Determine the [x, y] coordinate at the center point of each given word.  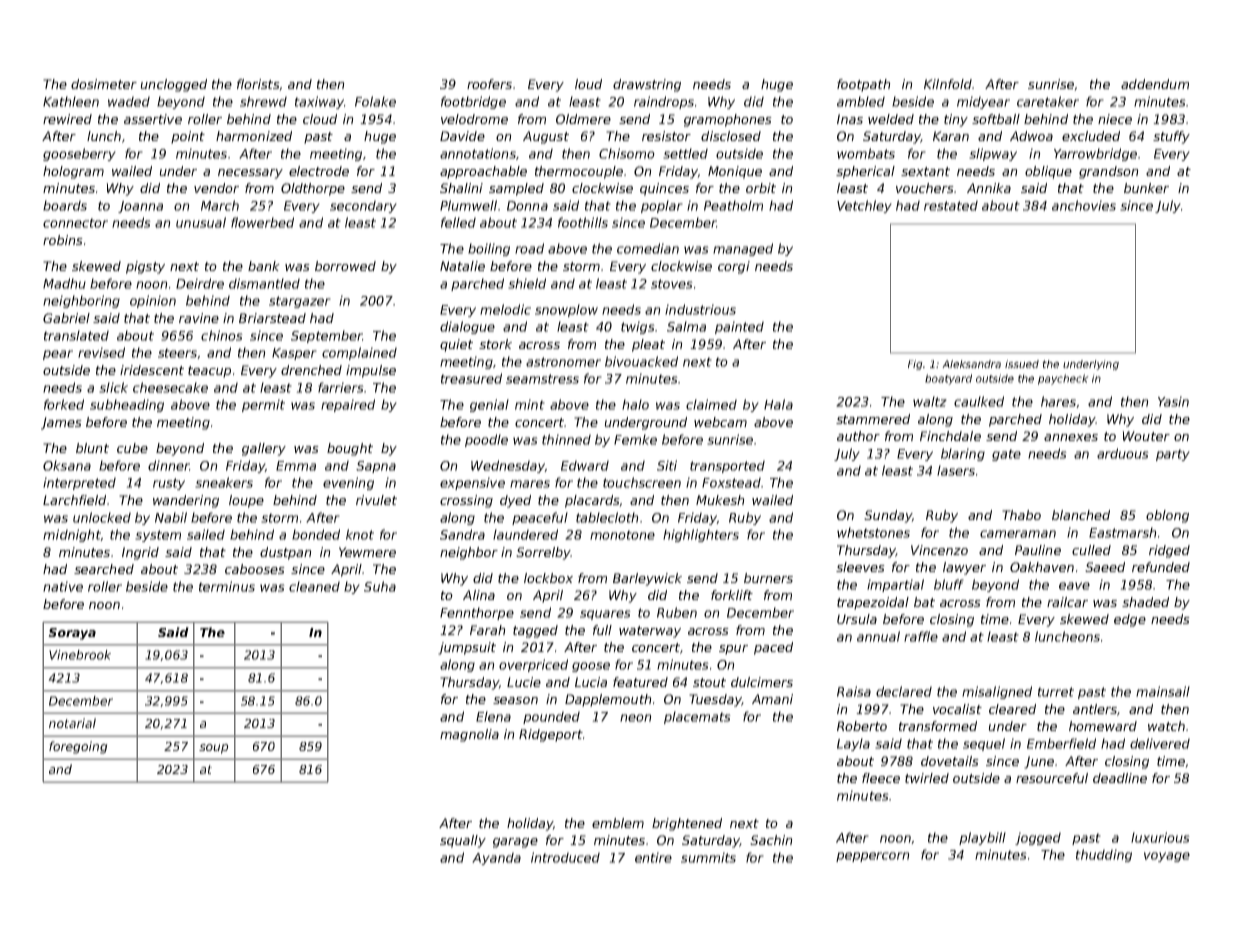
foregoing [78, 747]
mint [530, 404]
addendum [1155, 84]
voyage [1167, 857]
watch [1166, 726]
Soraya [72, 634]
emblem [618, 823]
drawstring [647, 85]
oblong [1167, 516]
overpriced [533, 665]
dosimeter [104, 84]
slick [113, 387]
